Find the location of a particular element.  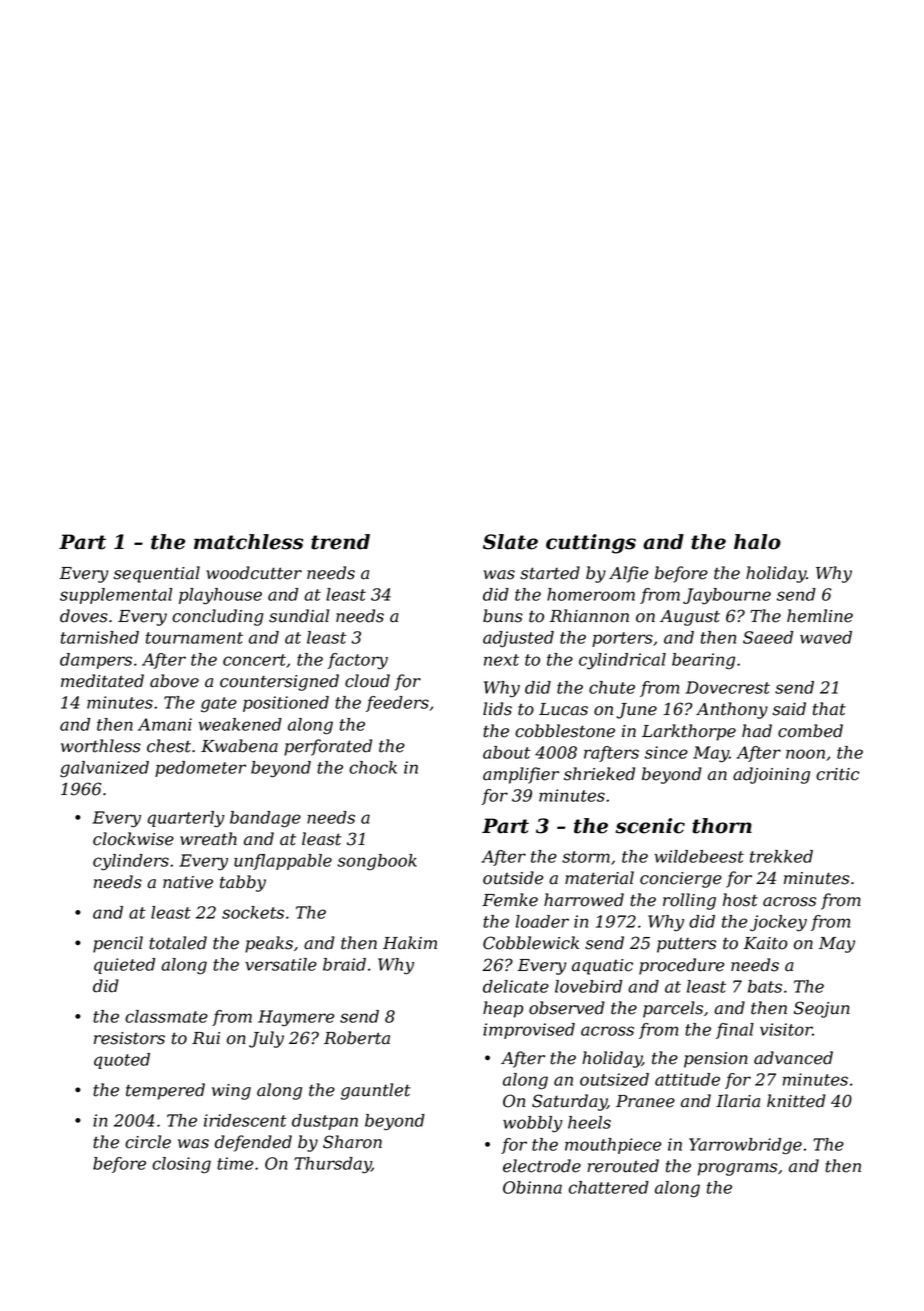

halo is located at coordinates (757, 542).
